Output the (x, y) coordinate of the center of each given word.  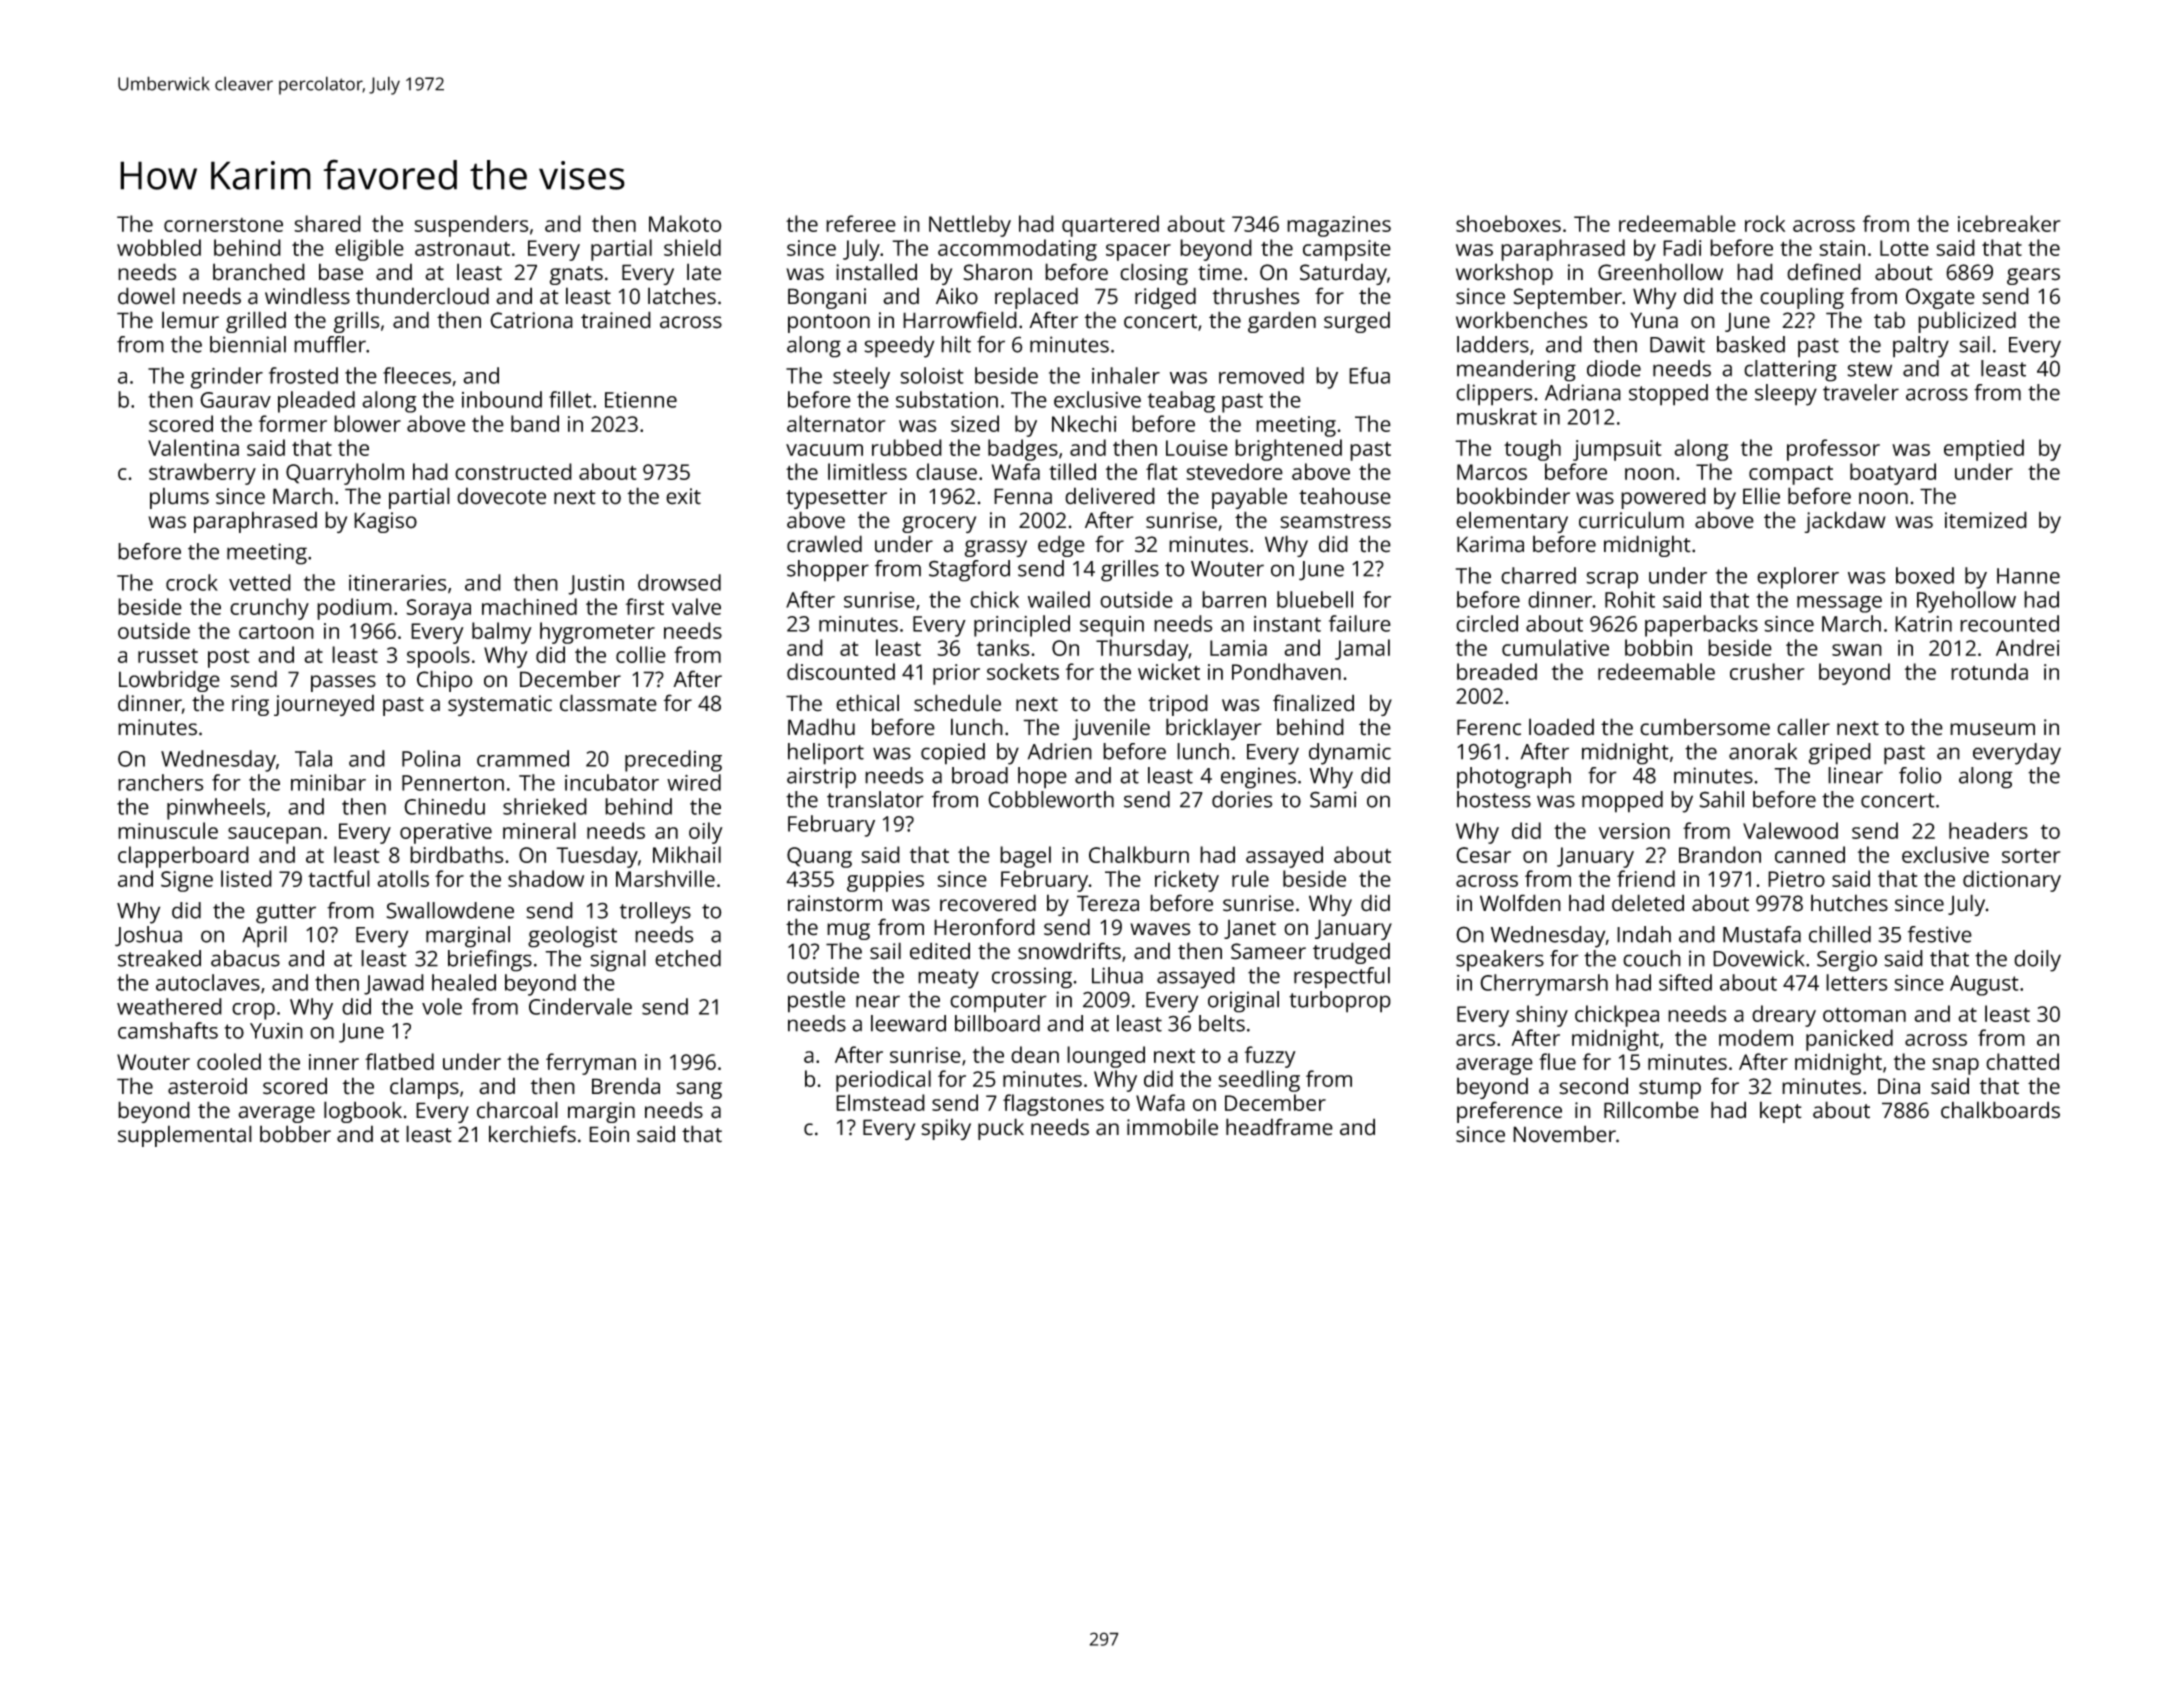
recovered (988, 903)
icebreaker (2009, 223)
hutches (1849, 903)
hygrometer (597, 633)
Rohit (1630, 599)
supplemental (185, 1136)
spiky (946, 1129)
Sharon (997, 272)
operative (446, 833)
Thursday (1142, 650)
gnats (576, 275)
